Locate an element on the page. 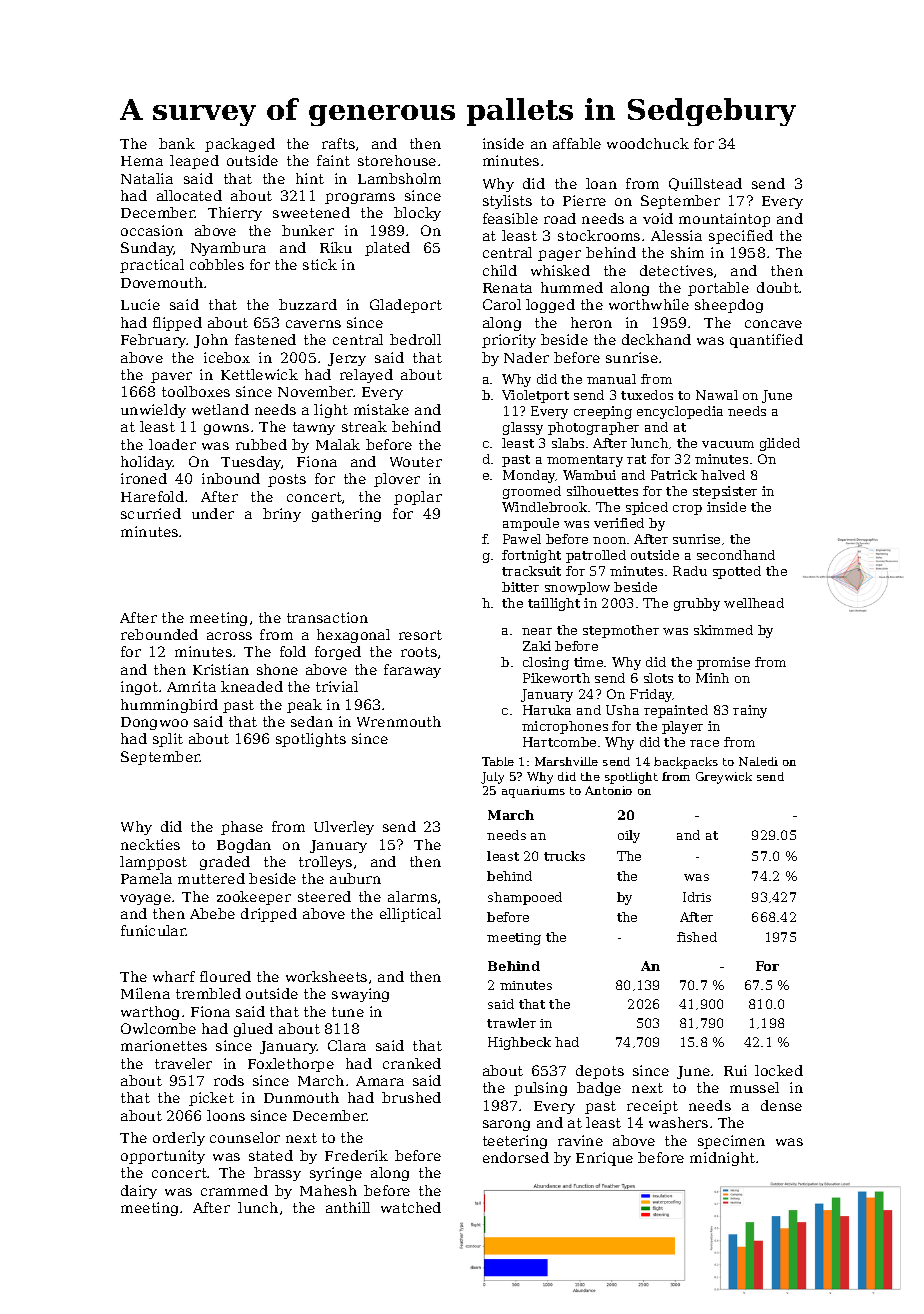 The image size is (924, 1314). transaction is located at coordinates (327, 617).
